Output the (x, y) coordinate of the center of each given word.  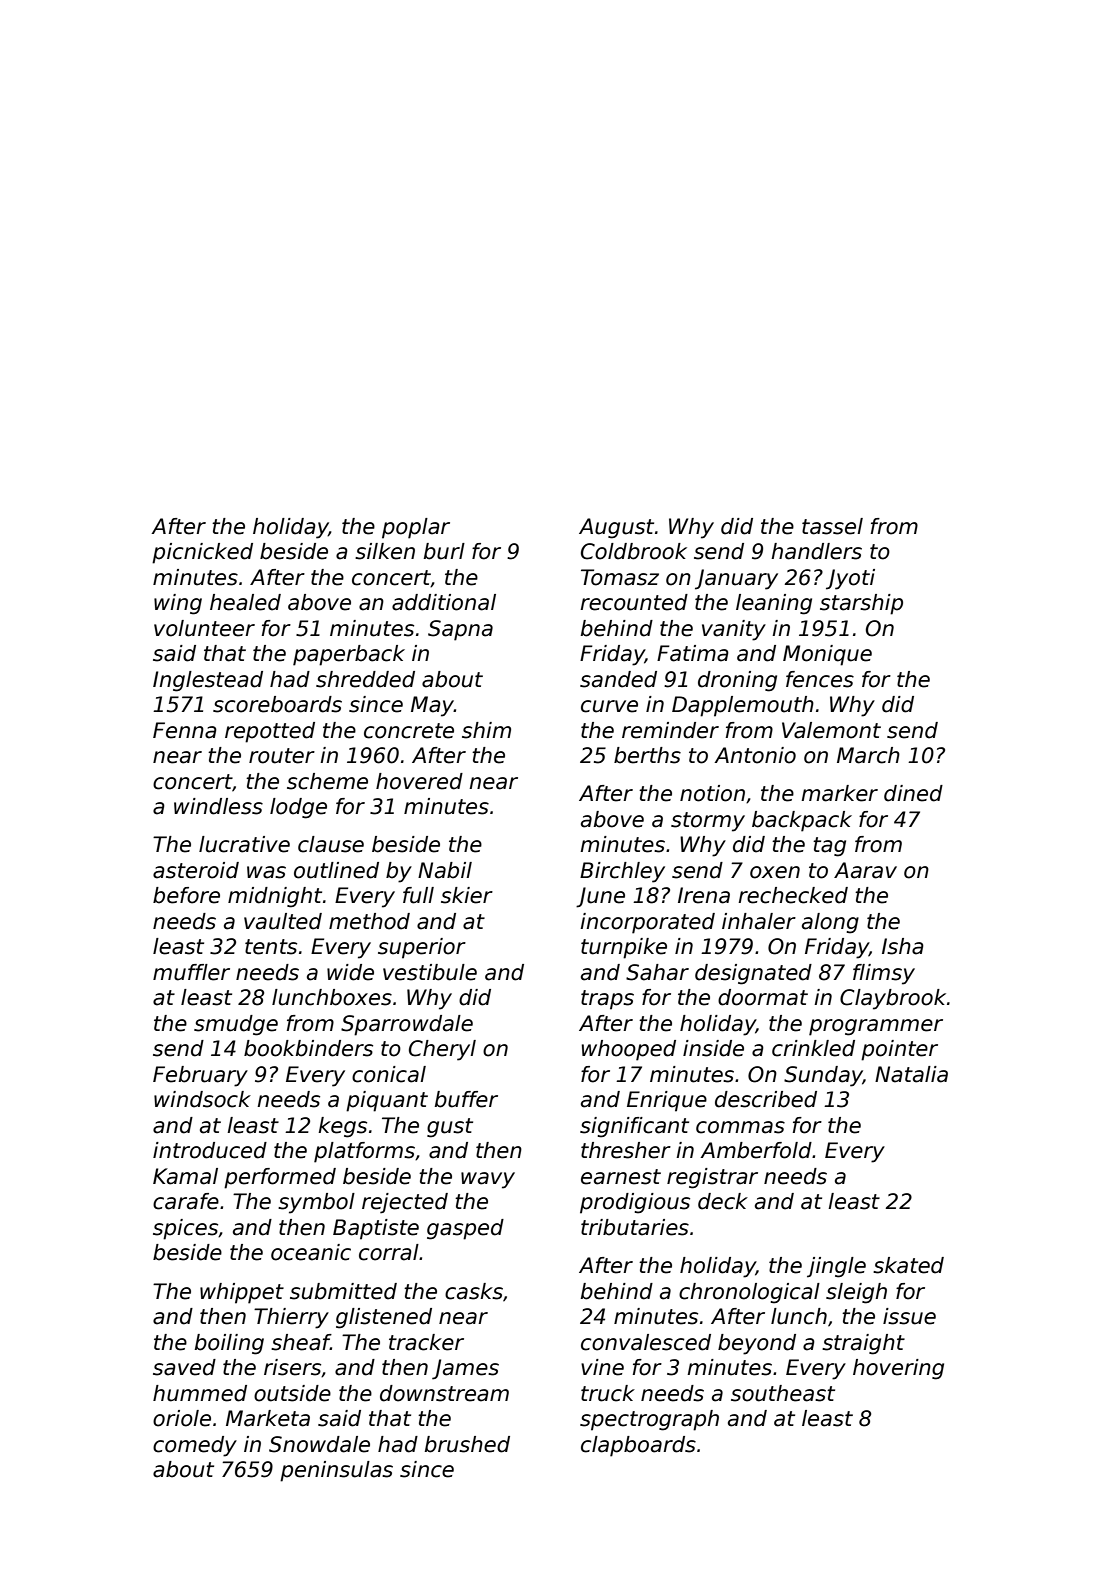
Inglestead (208, 681)
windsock (202, 1099)
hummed (200, 1393)
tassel (832, 526)
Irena (704, 895)
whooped (629, 1050)
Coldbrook (634, 551)
